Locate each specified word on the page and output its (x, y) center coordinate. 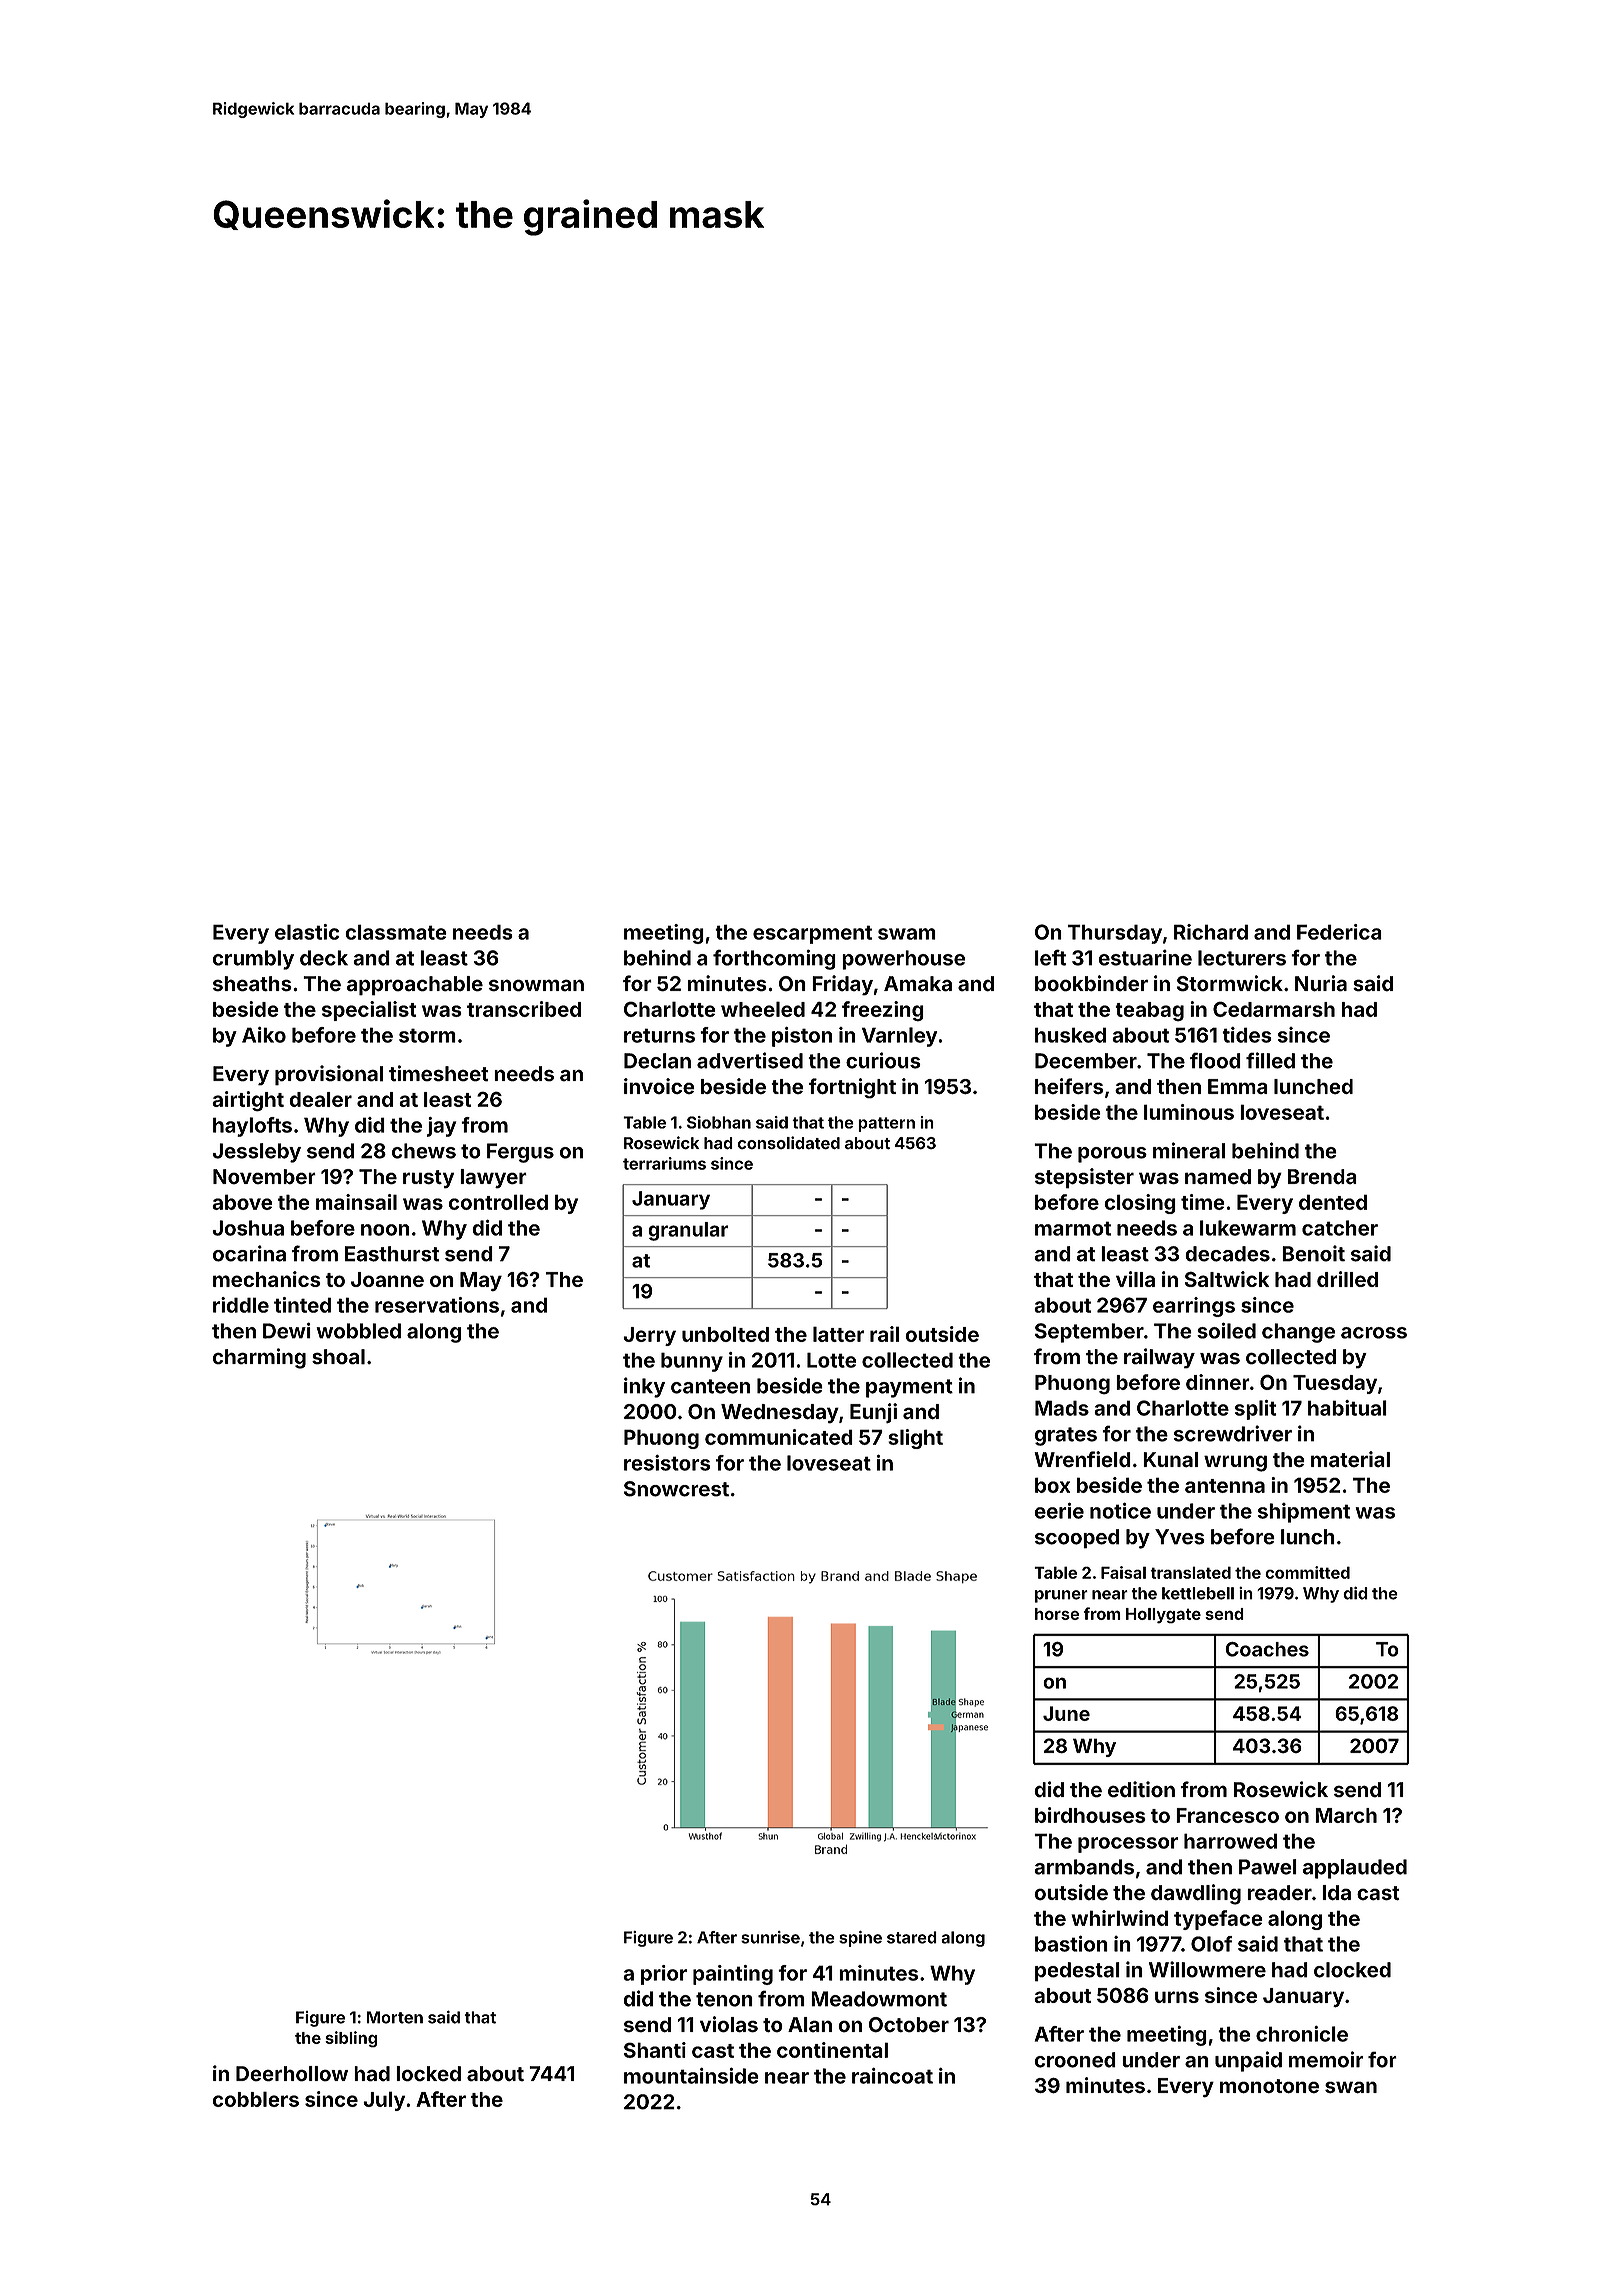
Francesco (1227, 1815)
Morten (395, 2017)
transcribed (524, 1009)
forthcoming (774, 959)
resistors (667, 1463)
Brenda (1322, 1177)
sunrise (770, 1937)
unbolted (725, 1334)
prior (664, 1975)
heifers (1069, 1086)
